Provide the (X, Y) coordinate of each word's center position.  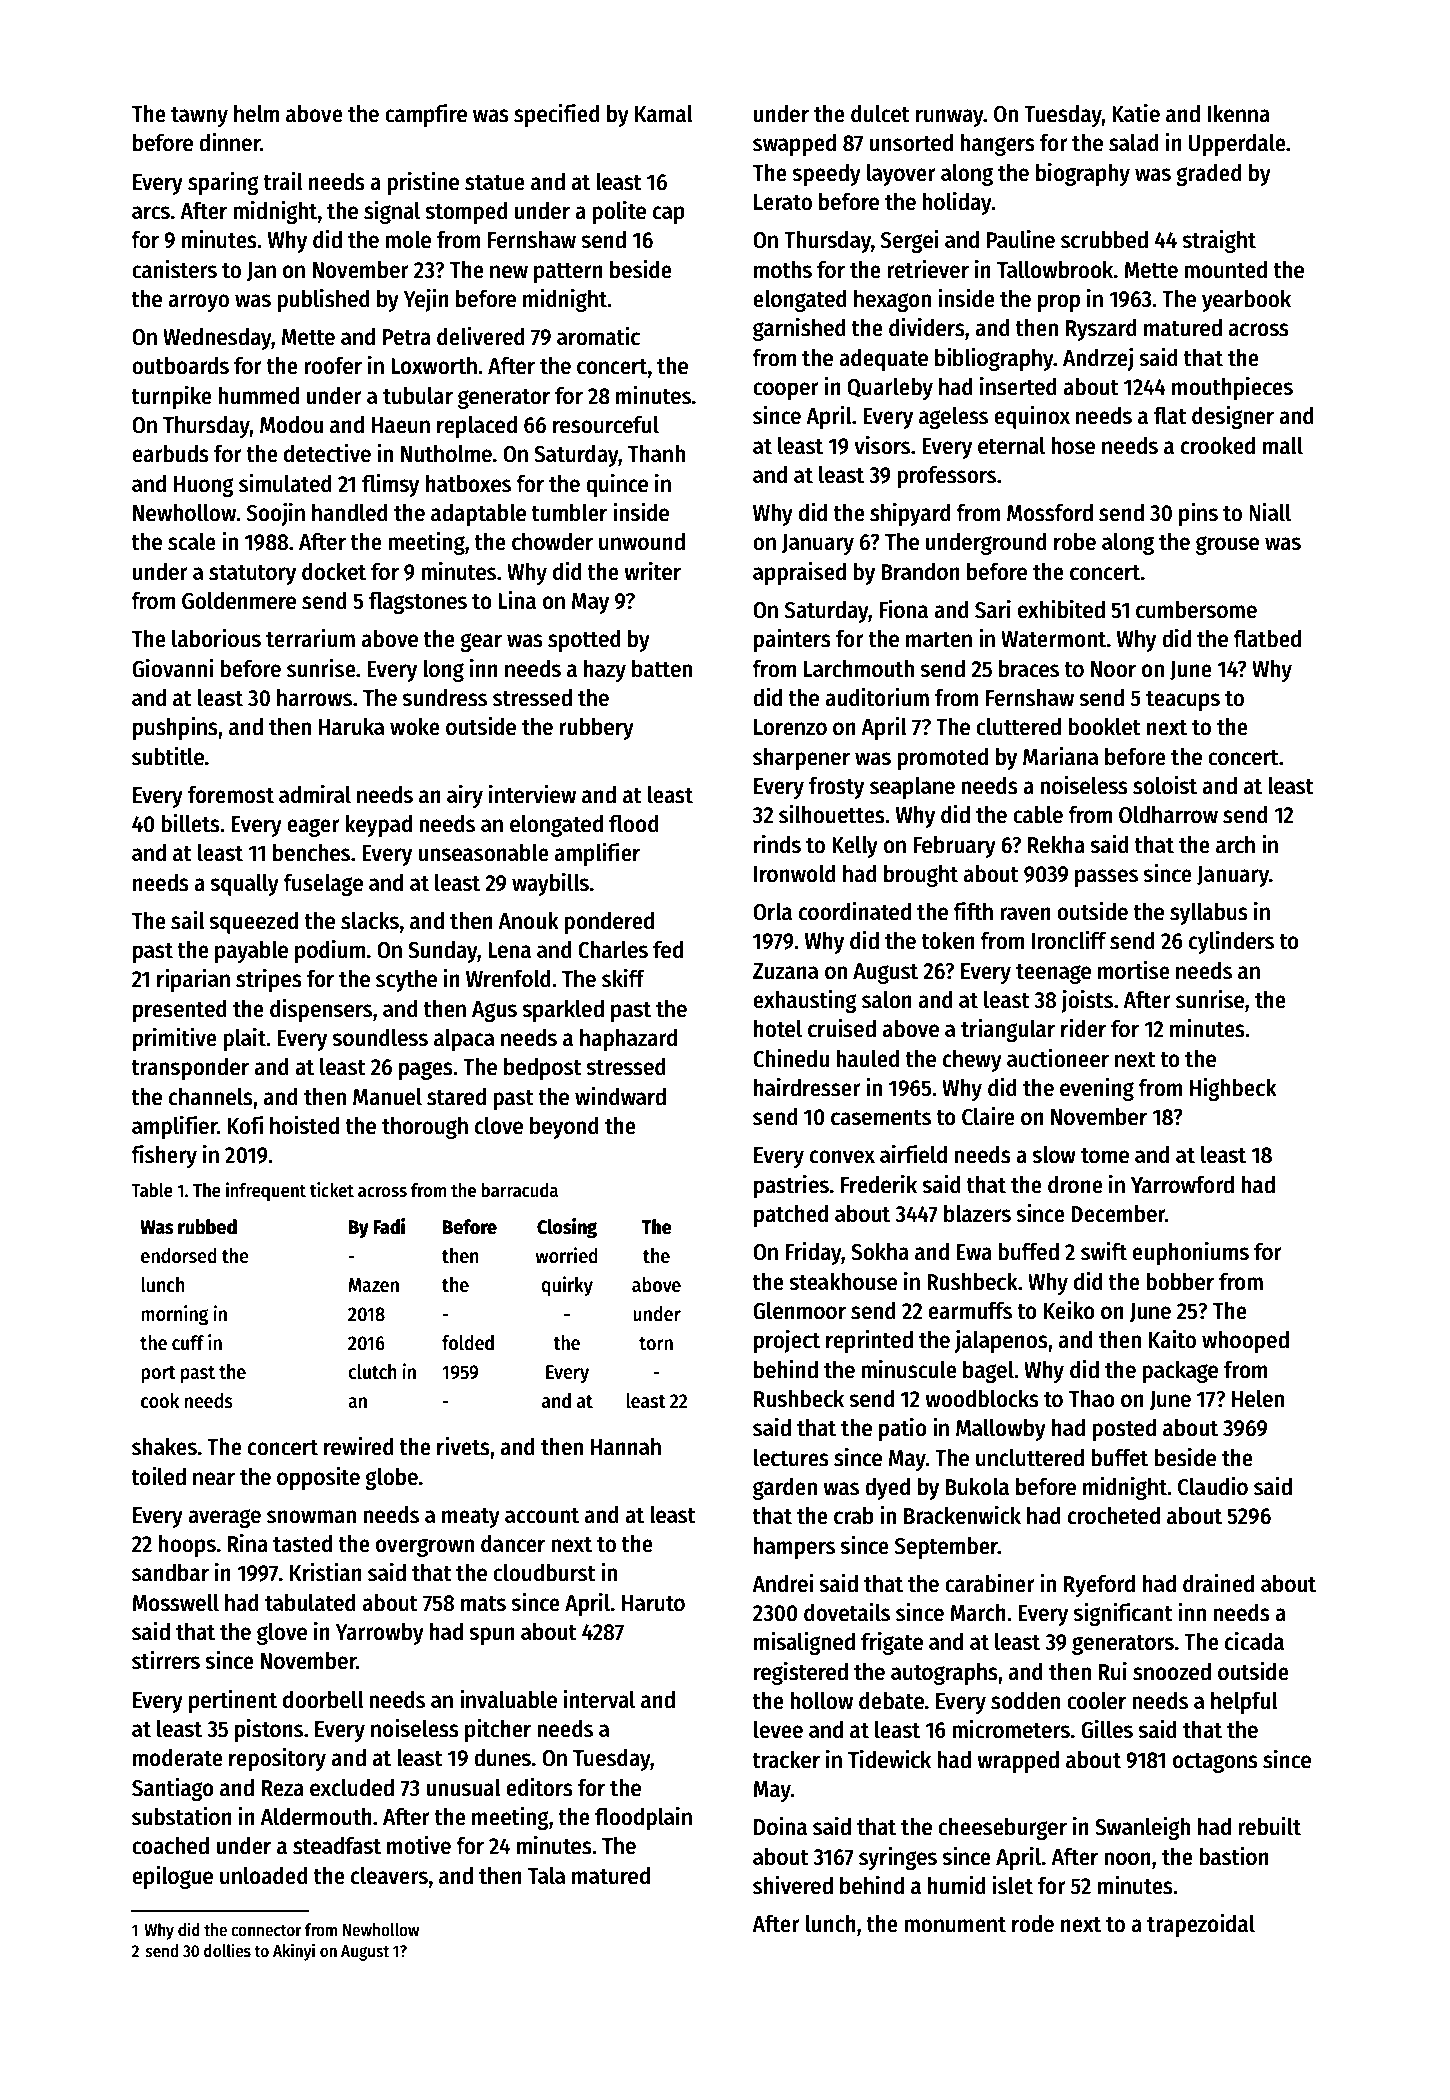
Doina (780, 1826)
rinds (777, 844)
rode (1033, 1923)
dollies (227, 1950)
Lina (517, 600)
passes (1106, 878)
